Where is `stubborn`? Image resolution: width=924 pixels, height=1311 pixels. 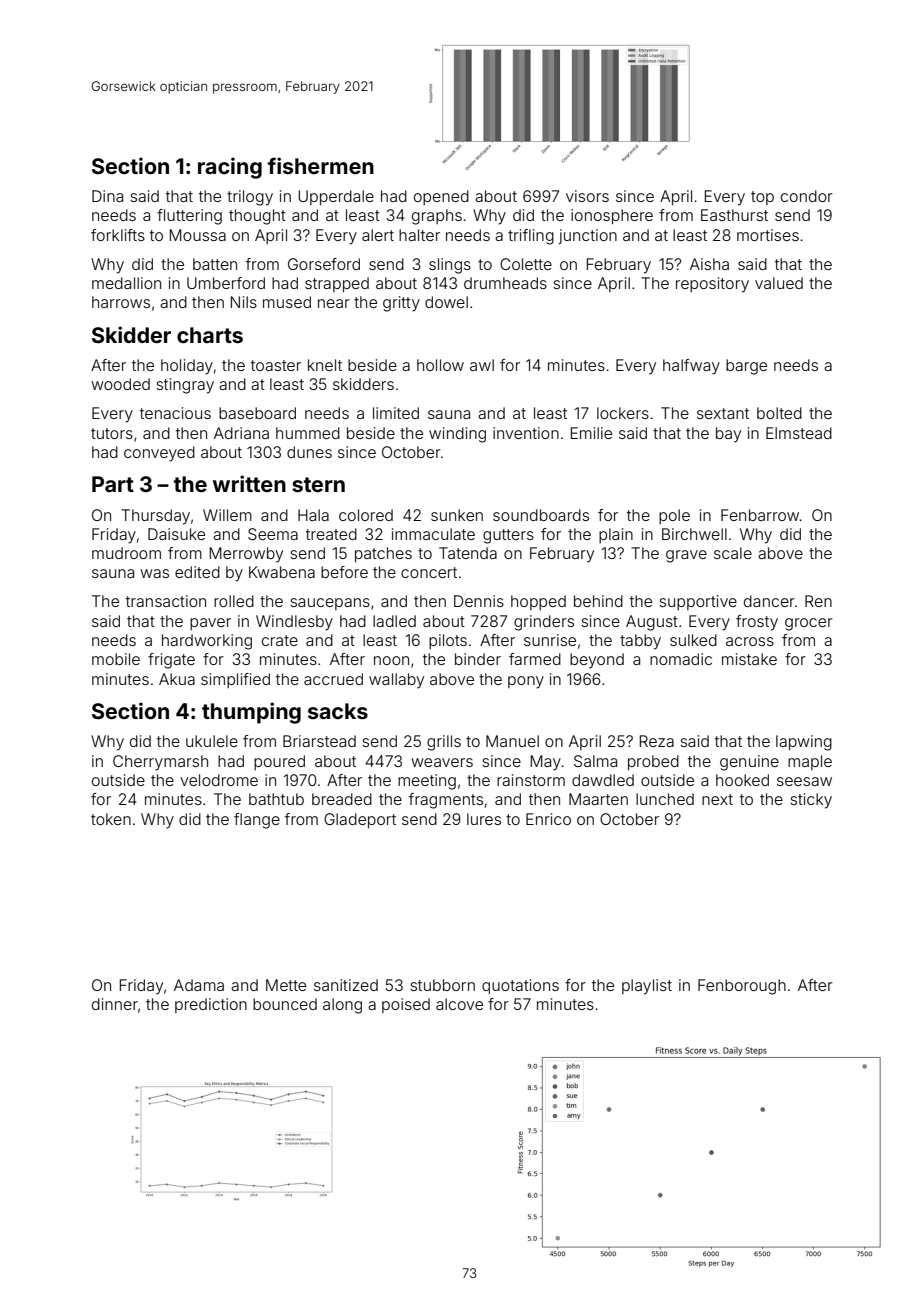 stubborn is located at coordinates (442, 985).
